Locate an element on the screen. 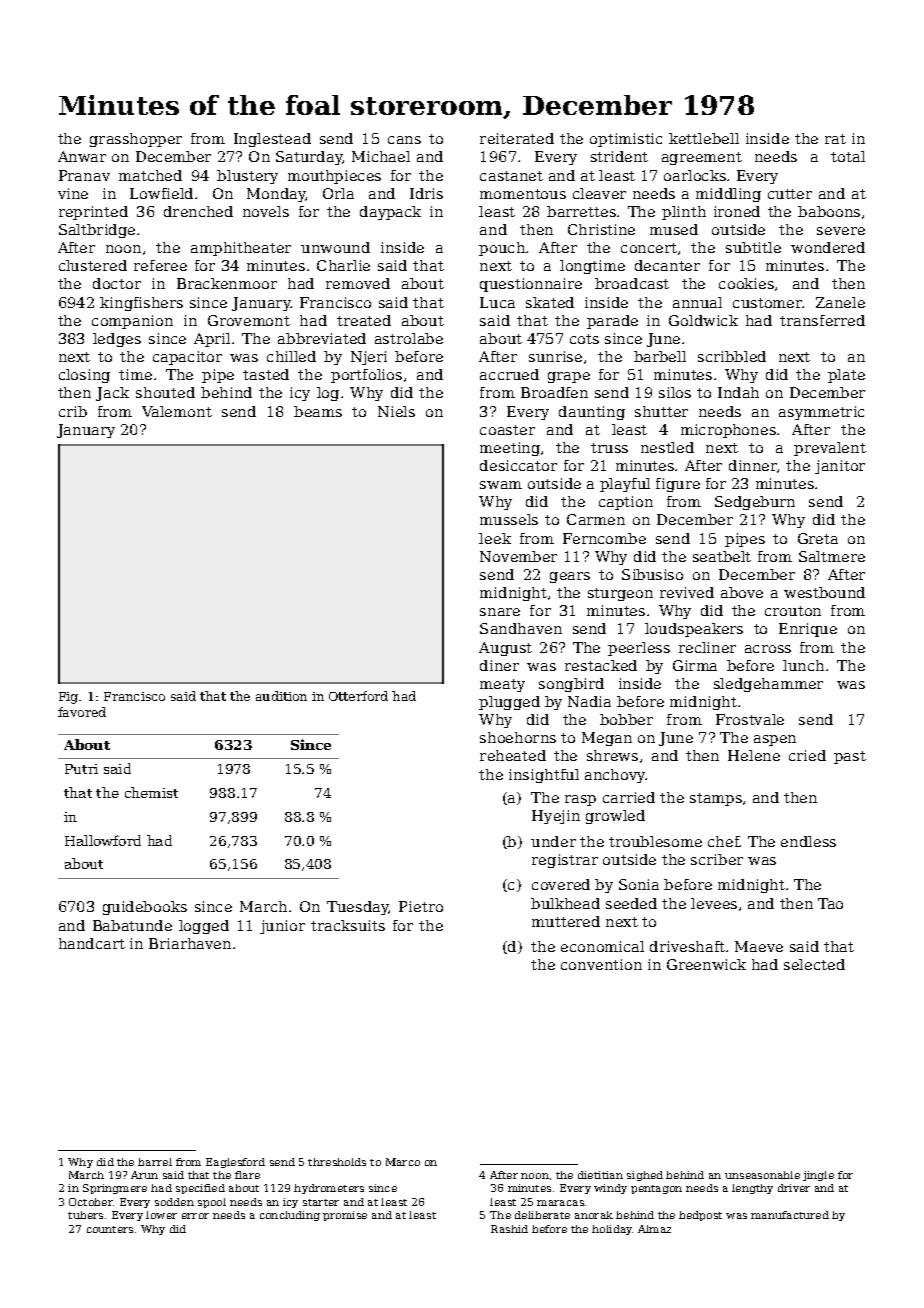 Image resolution: width=924 pixels, height=1308 pixels. capacitor is located at coordinates (187, 358).
